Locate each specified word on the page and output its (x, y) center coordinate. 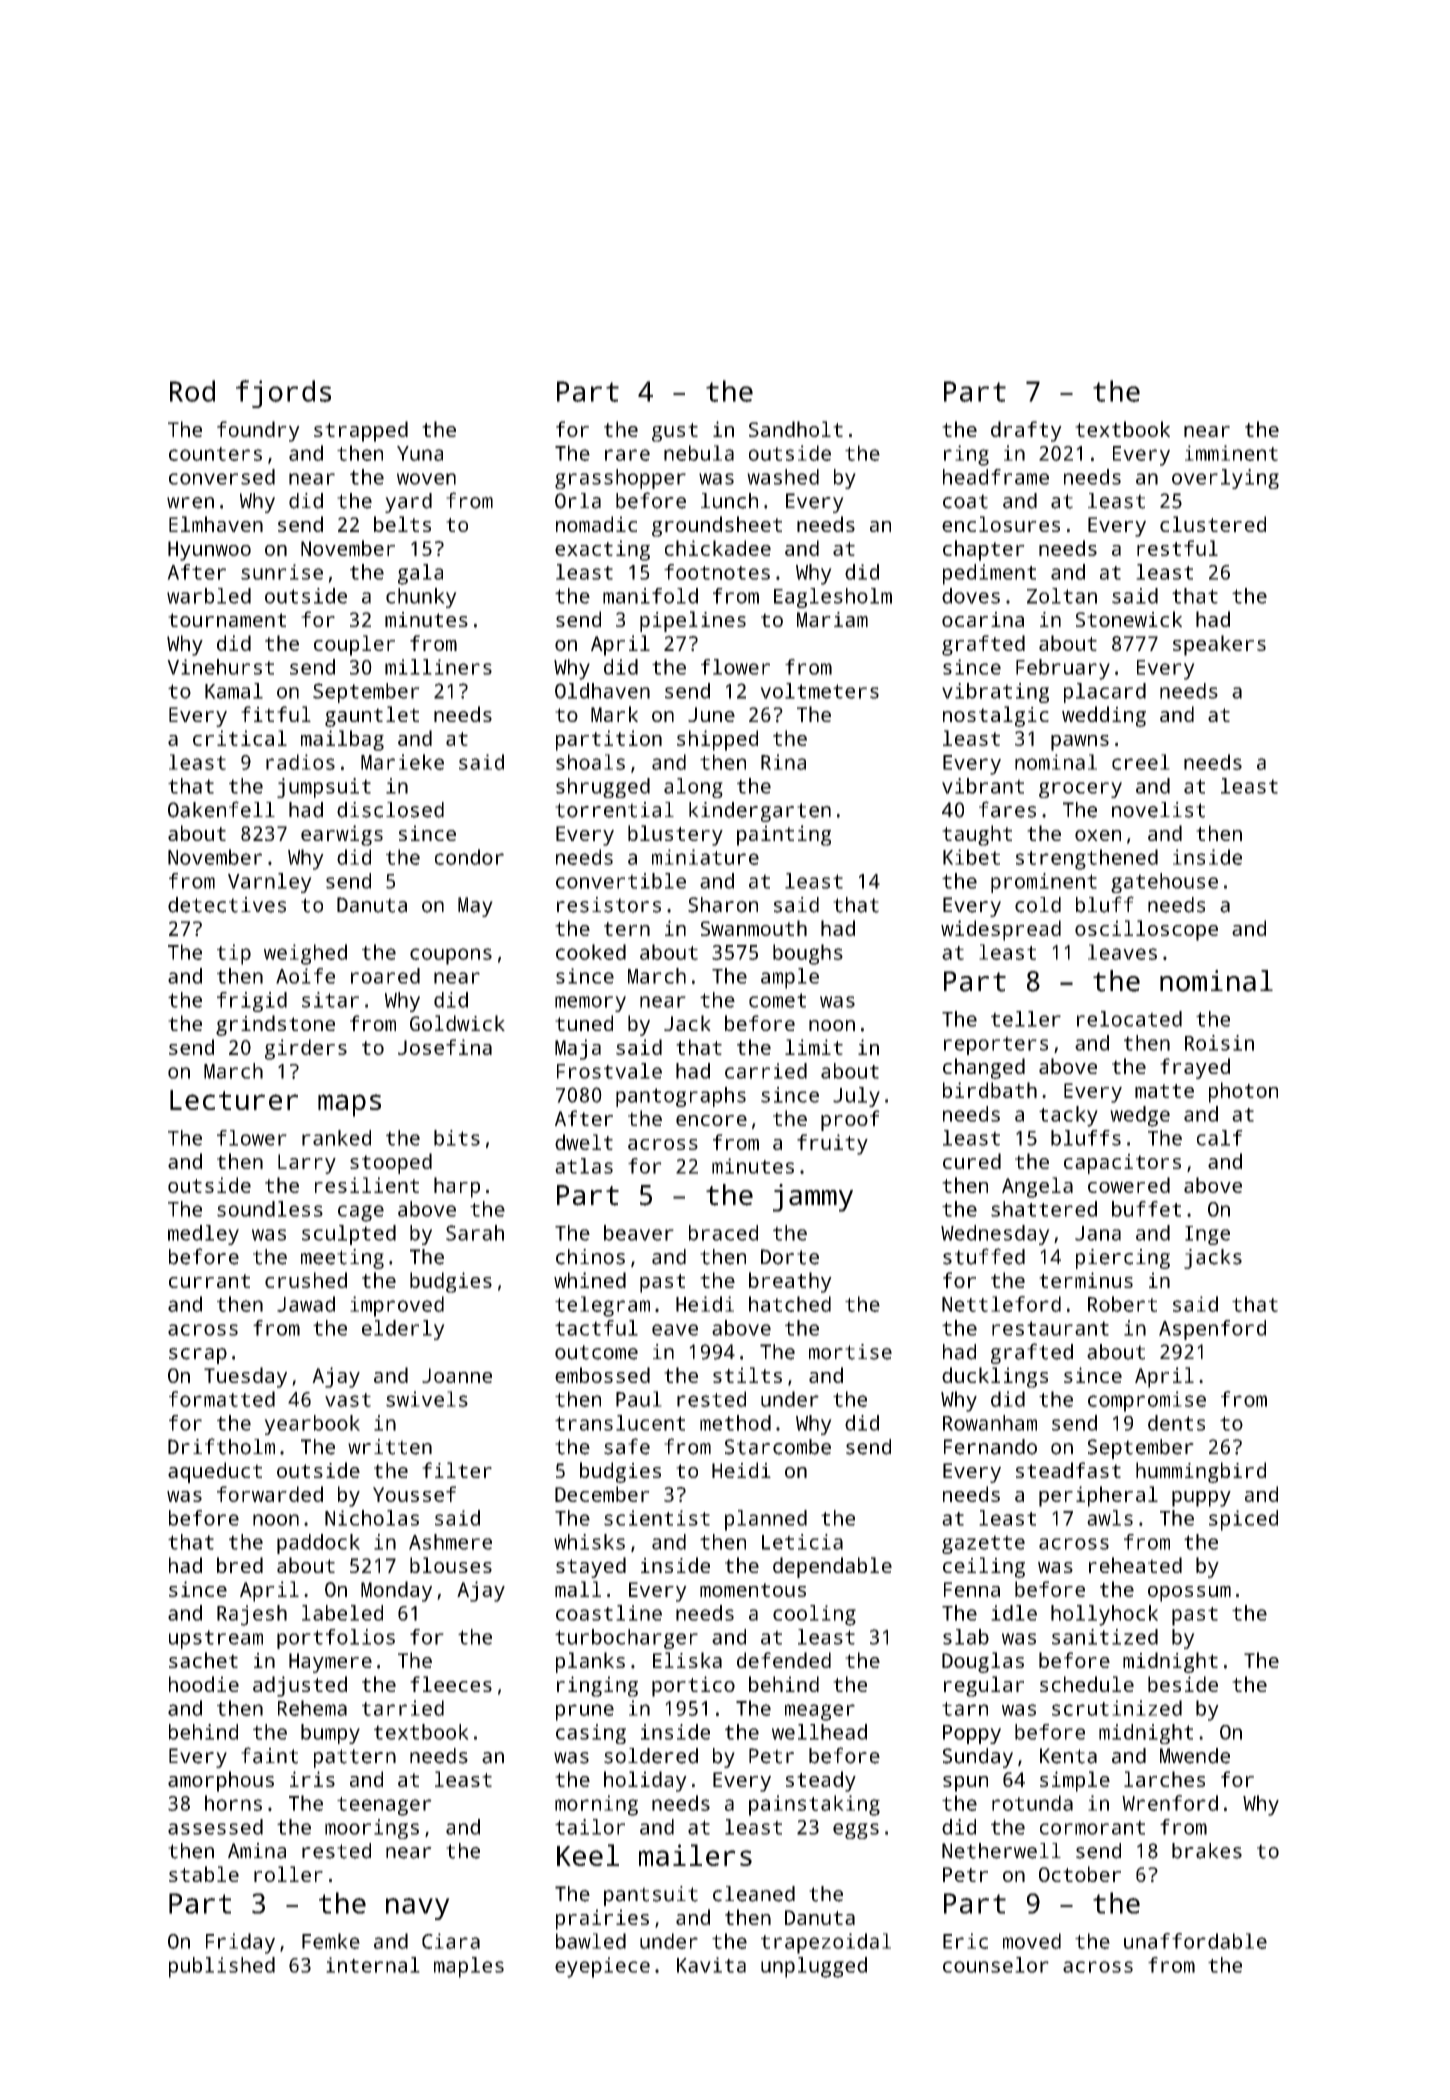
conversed (222, 477)
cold (1038, 905)
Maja (578, 1049)
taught (977, 835)
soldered (651, 1756)
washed (783, 477)
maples (469, 1967)
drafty (1026, 431)
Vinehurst (220, 667)
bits (457, 1138)
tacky (1068, 1116)
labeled (342, 1613)
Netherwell (1001, 1851)
